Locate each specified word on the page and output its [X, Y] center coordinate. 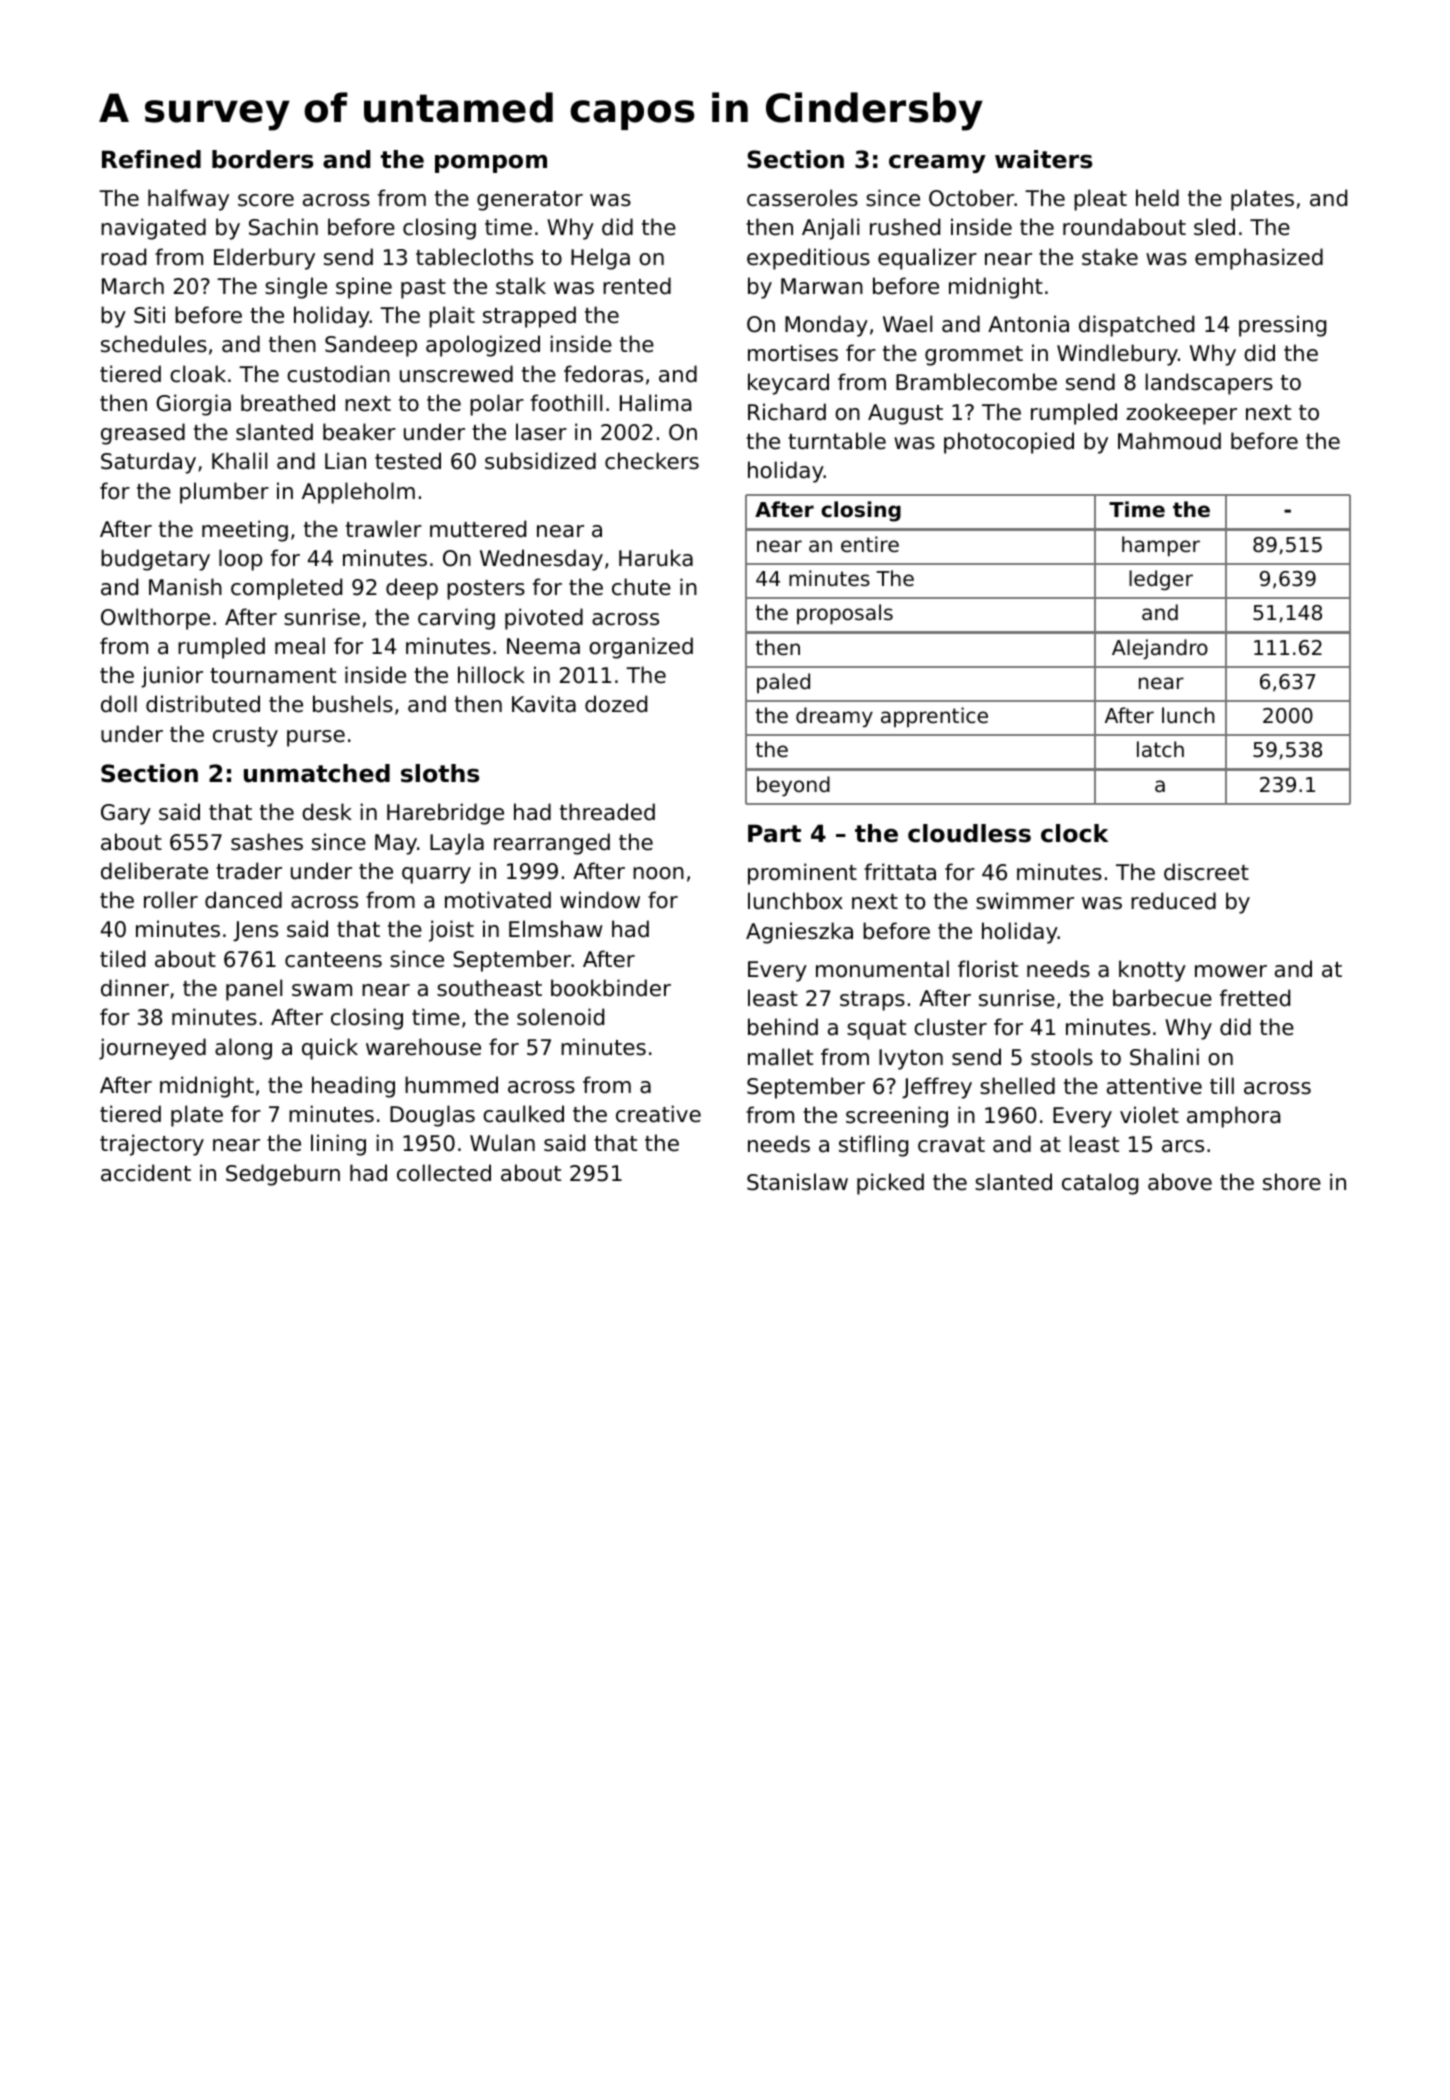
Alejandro [1160, 649]
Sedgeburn [283, 1175]
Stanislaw [797, 1182]
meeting [245, 531]
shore [1292, 1182]
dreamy [834, 717]
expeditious [808, 259]
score [266, 200]
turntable [837, 441]
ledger [1161, 580]
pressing [1282, 326]
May [396, 844]
